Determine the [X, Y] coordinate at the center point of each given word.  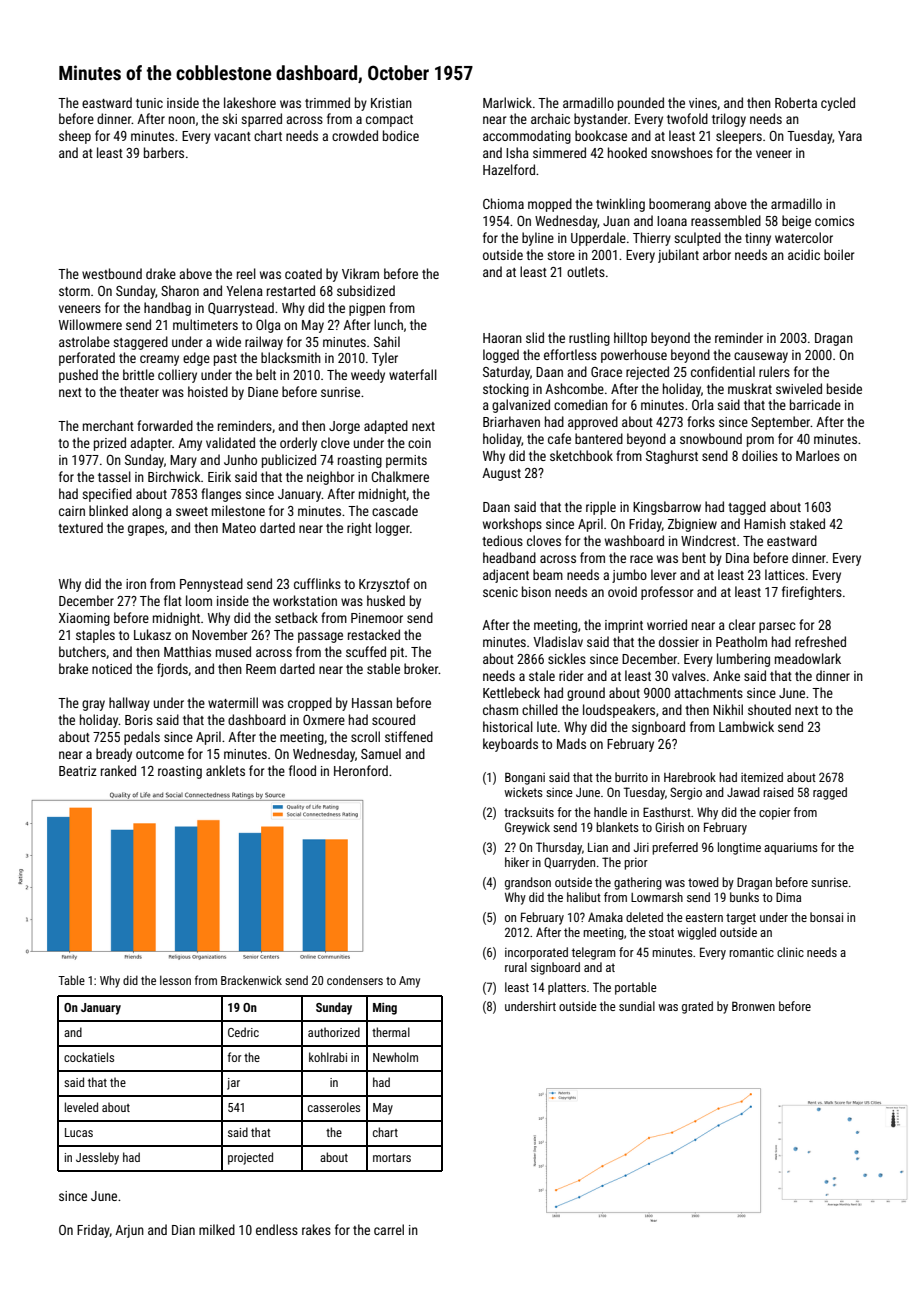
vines [703, 103]
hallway [129, 704]
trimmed [327, 102]
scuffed [366, 651]
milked [217, 1229]
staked [807, 523]
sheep [75, 137]
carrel [389, 1229]
